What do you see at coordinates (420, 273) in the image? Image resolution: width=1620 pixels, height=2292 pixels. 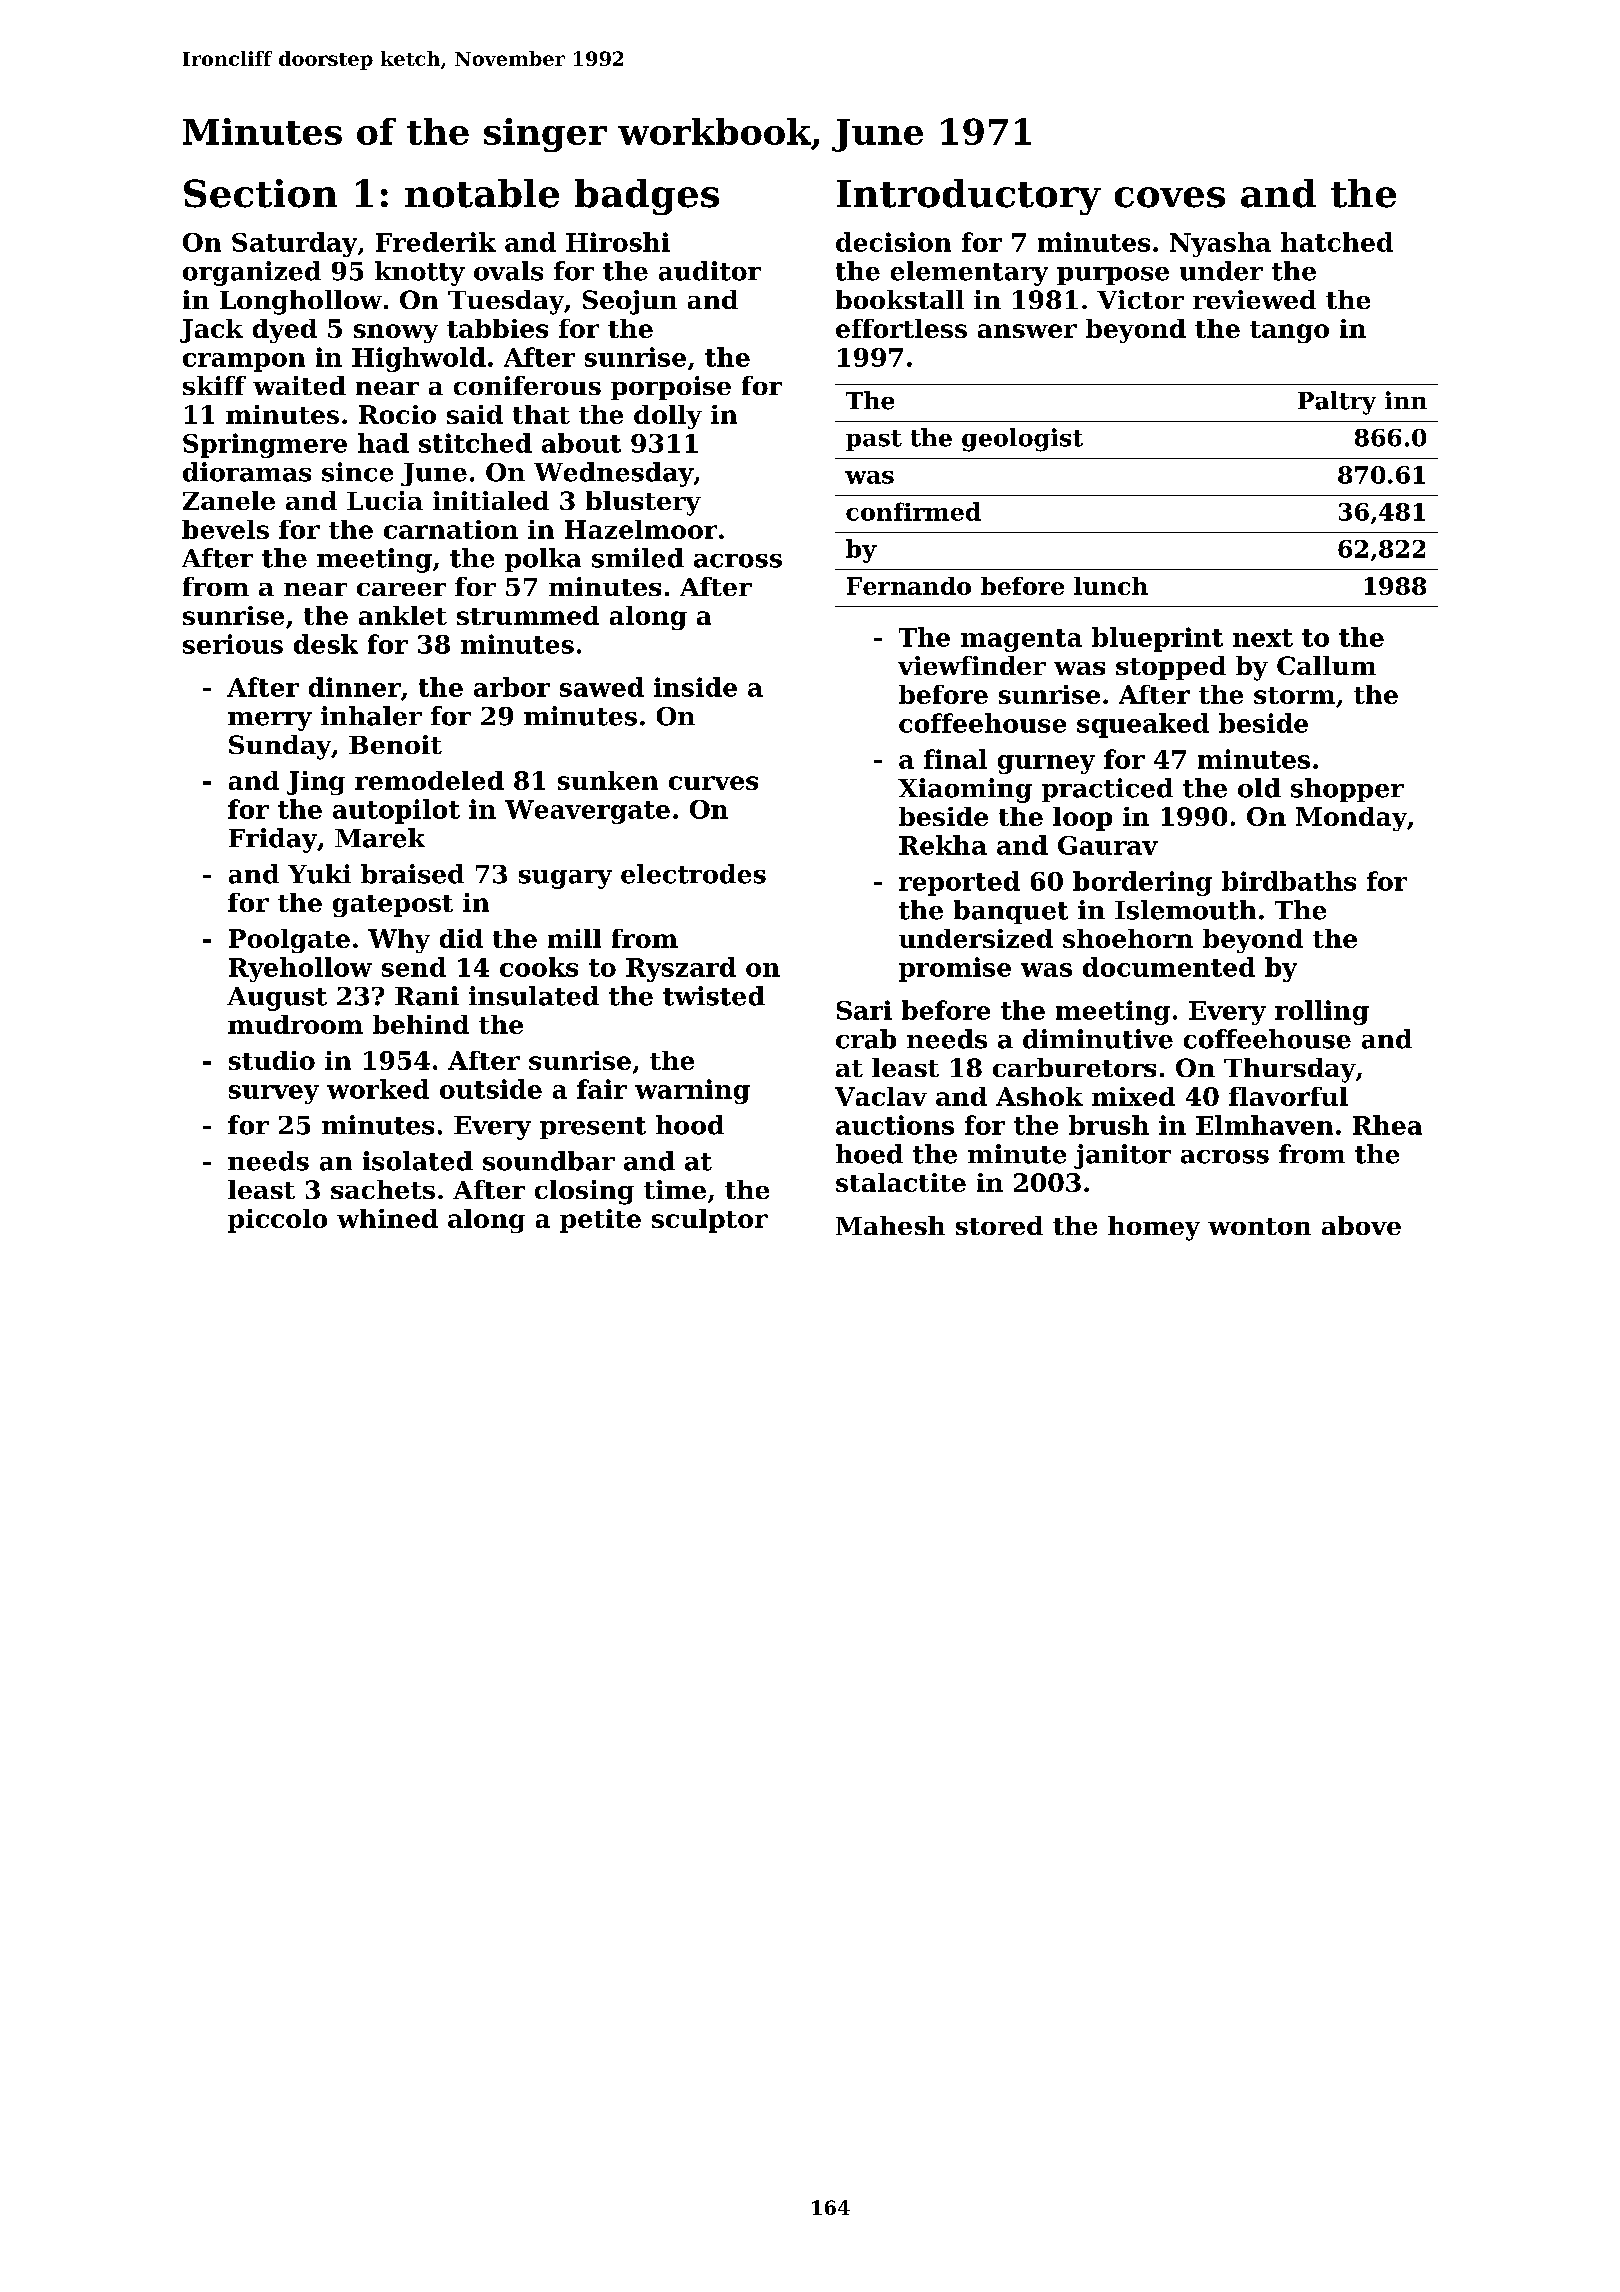 I see `knotty` at bounding box center [420, 273].
